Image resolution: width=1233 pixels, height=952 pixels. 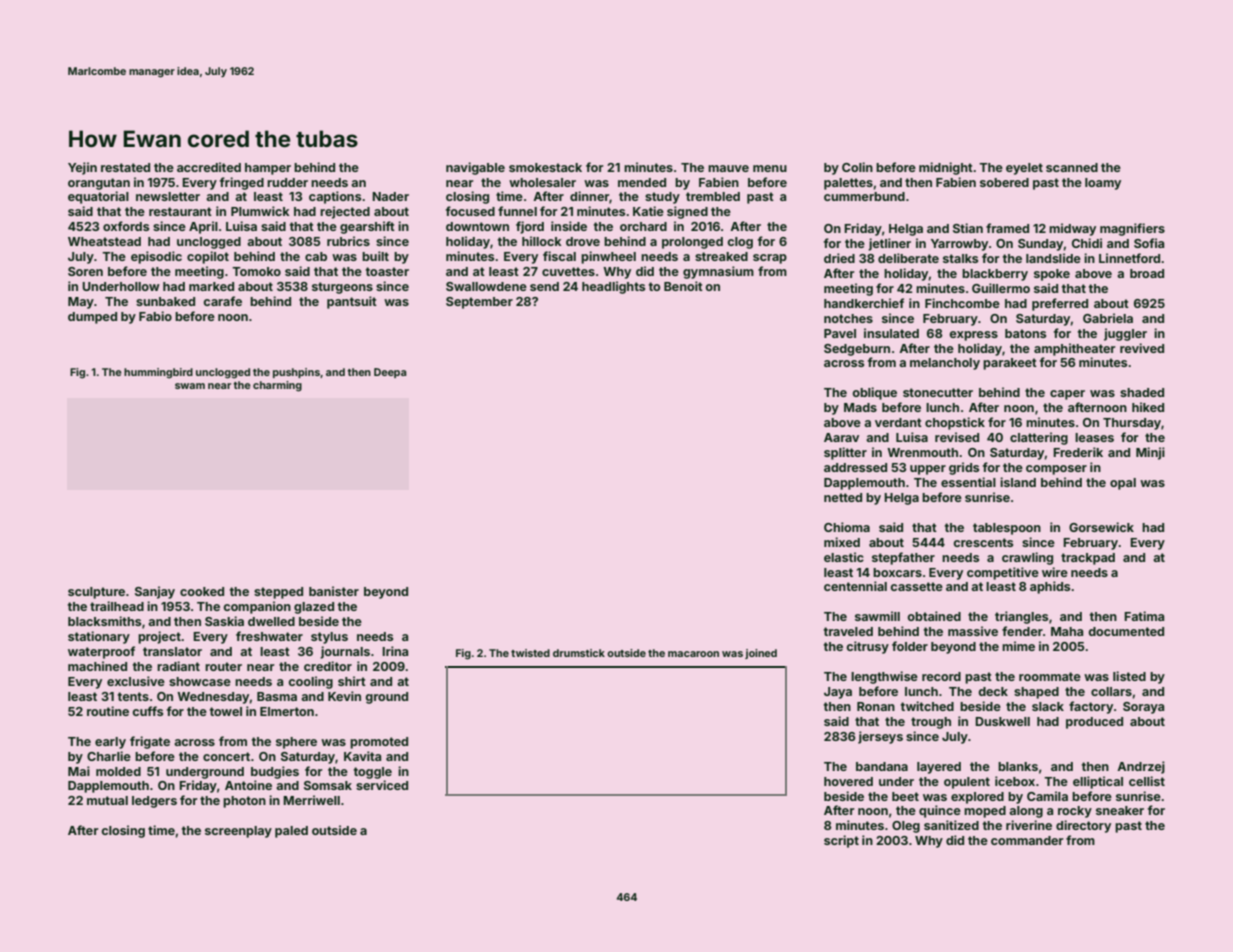 What do you see at coordinates (843, 497) in the page?
I see `netted` at bounding box center [843, 497].
